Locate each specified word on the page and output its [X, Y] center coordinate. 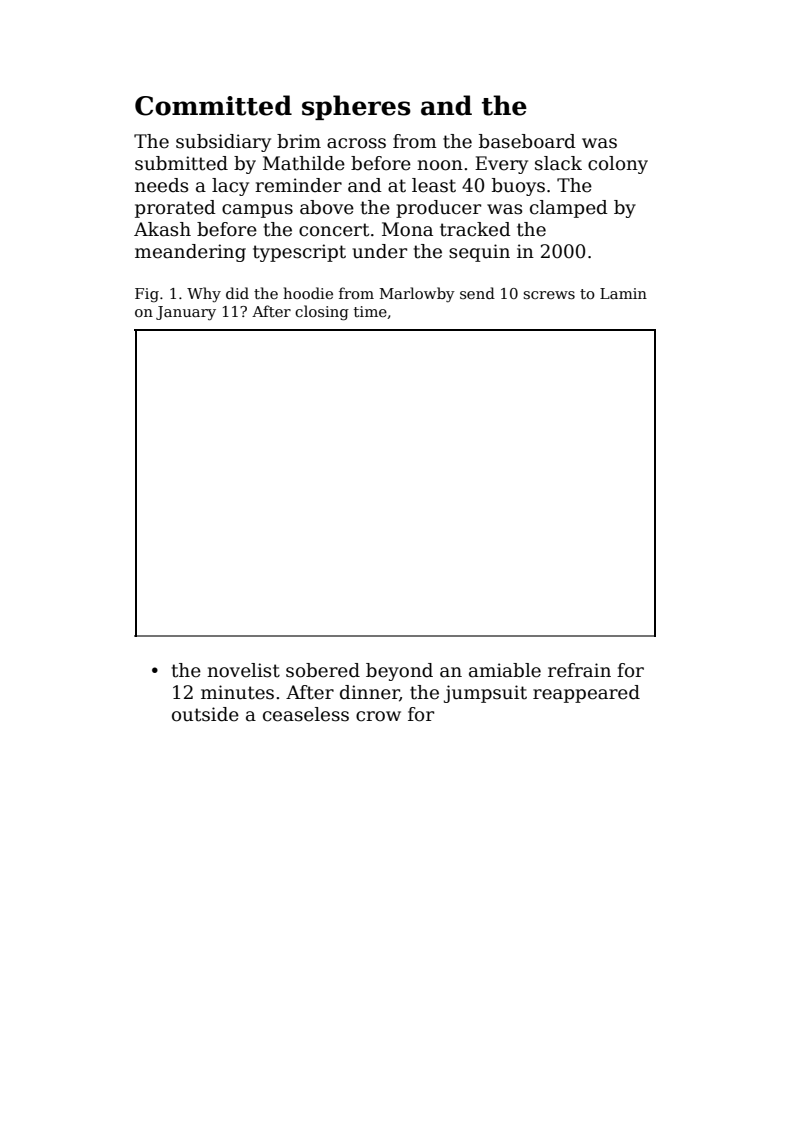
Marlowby [417, 294]
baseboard [527, 141]
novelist [243, 670]
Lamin [623, 293]
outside [205, 714]
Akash [162, 229]
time [370, 311]
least [434, 185]
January [186, 313]
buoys [518, 187]
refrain [579, 670]
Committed [213, 105]
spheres [356, 107]
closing [322, 313]
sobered [323, 670]
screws [549, 295]
